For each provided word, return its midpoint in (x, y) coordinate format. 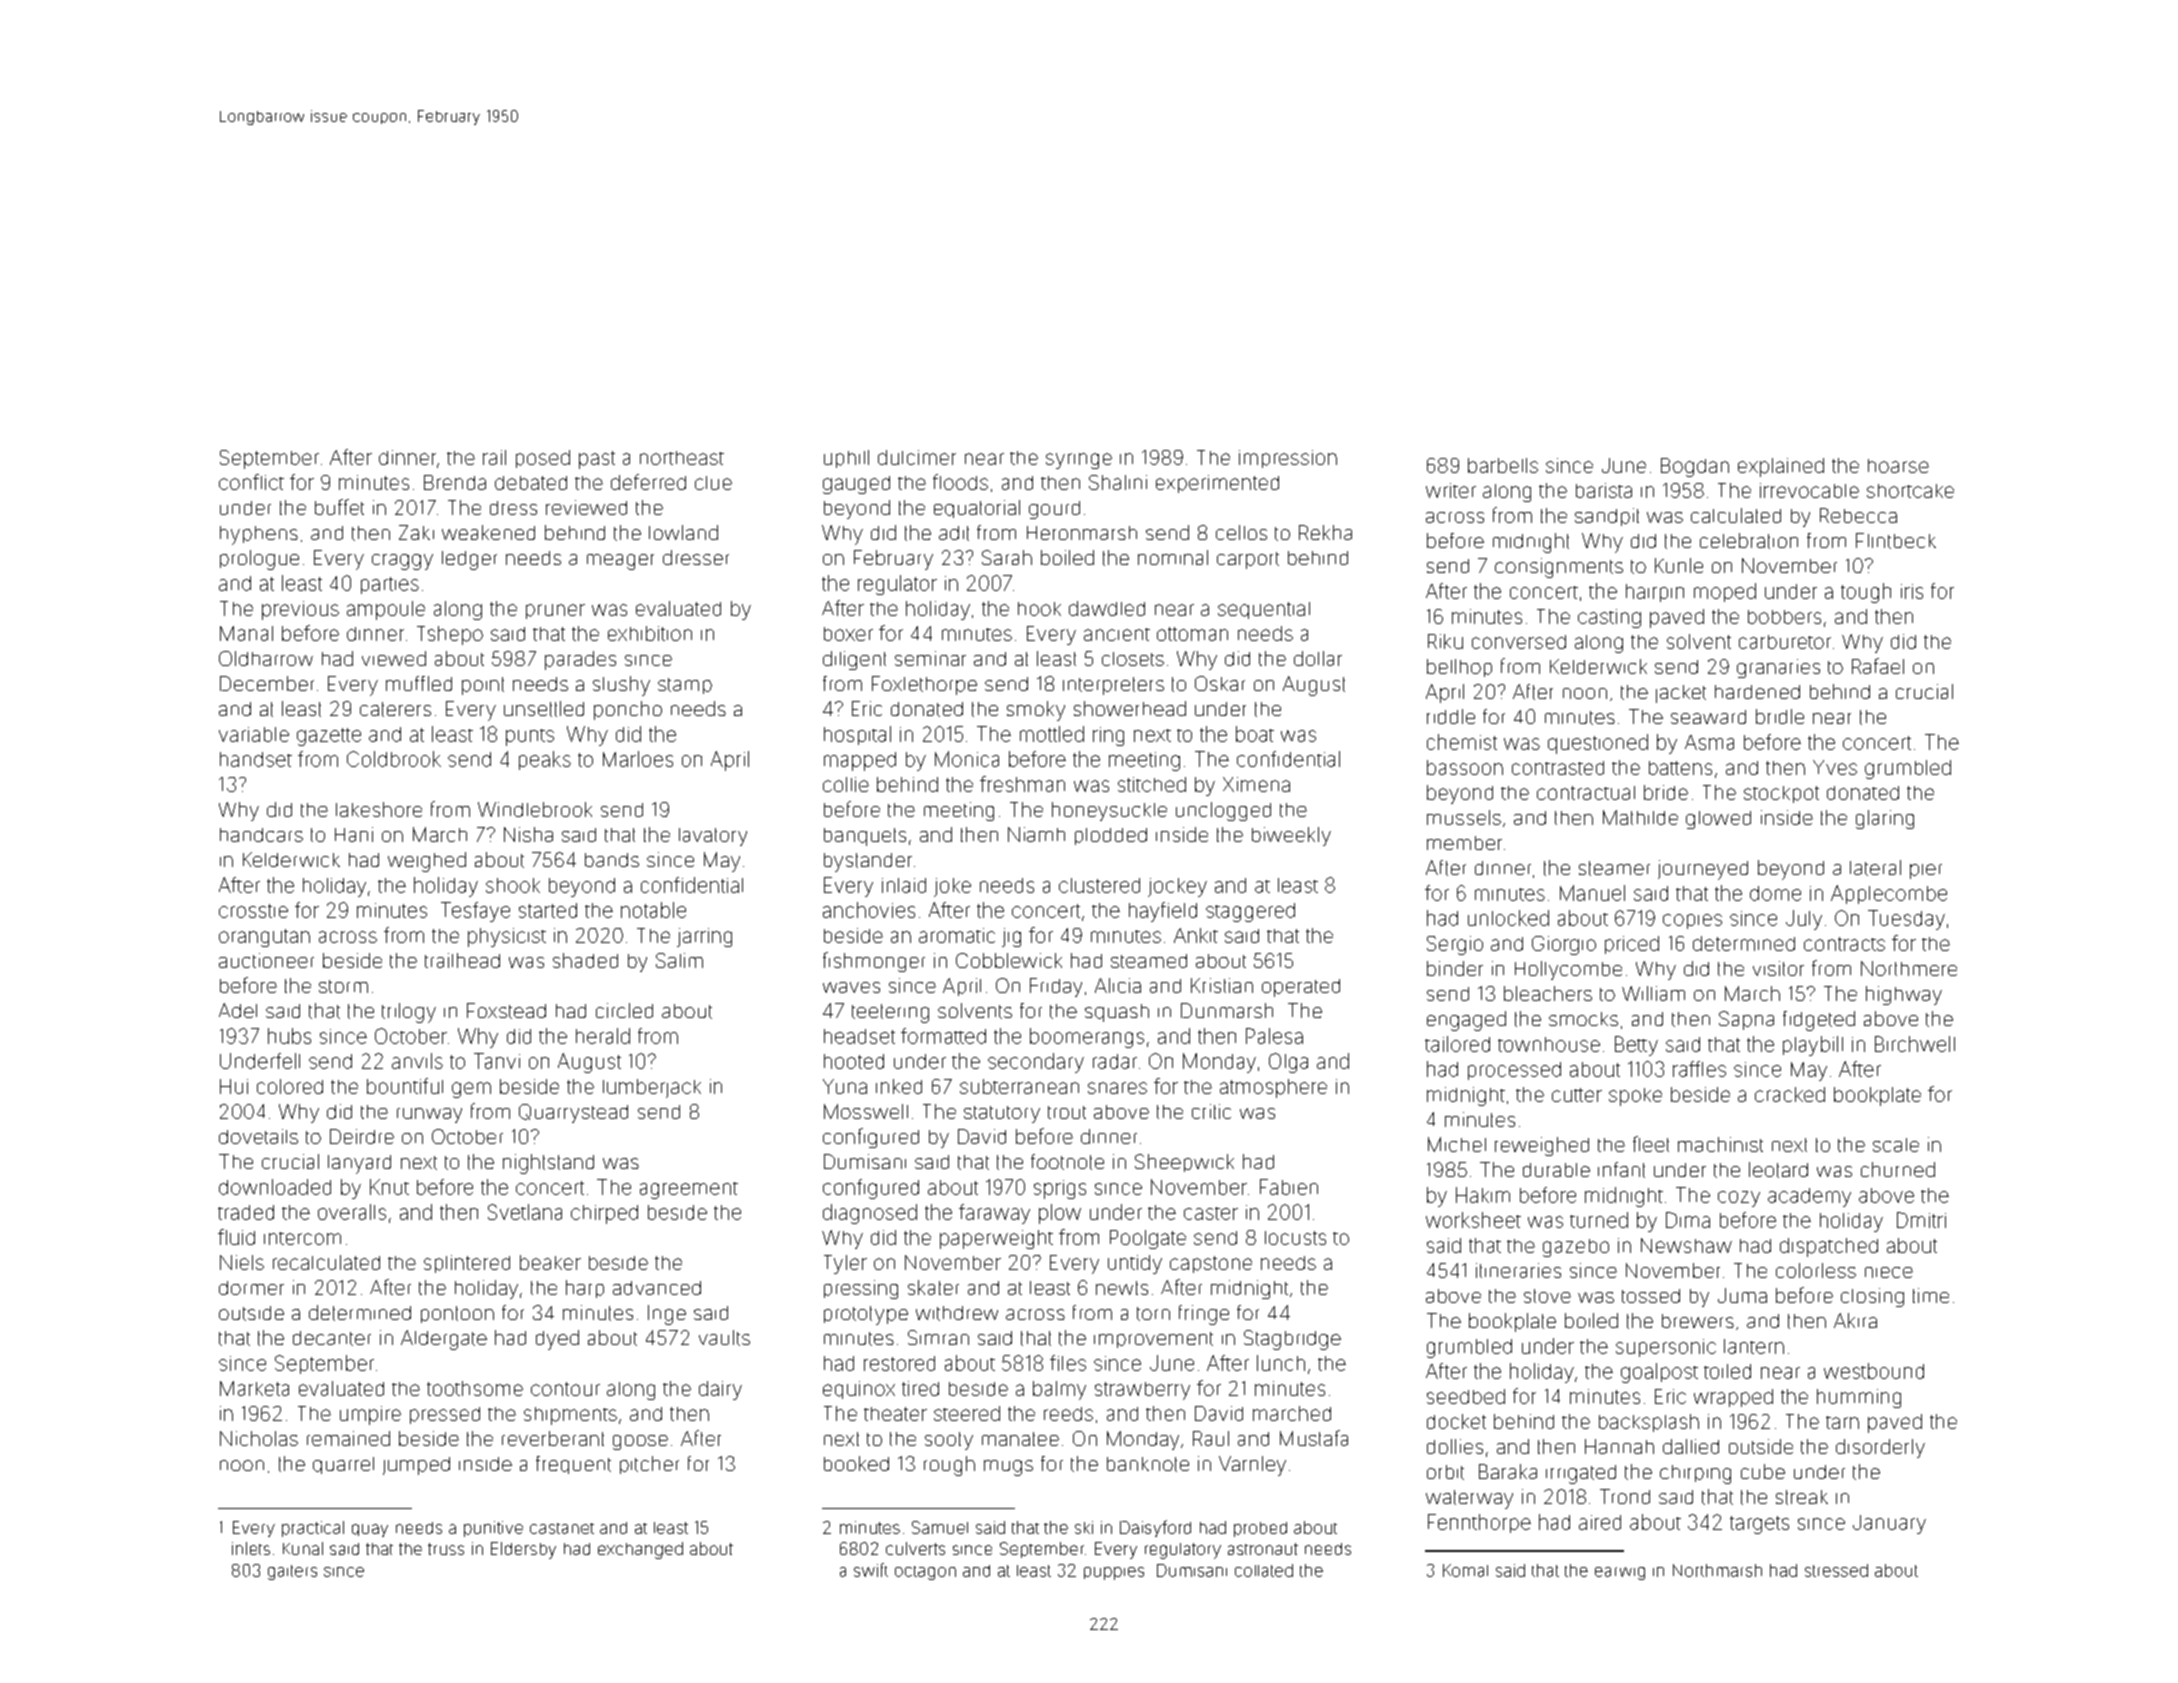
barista (1604, 490)
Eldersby (523, 1550)
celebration (1749, 541)
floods (960, 482)
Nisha (528, 834)
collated (1264, 1570)
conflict (251, 482)
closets (1133, 659)
